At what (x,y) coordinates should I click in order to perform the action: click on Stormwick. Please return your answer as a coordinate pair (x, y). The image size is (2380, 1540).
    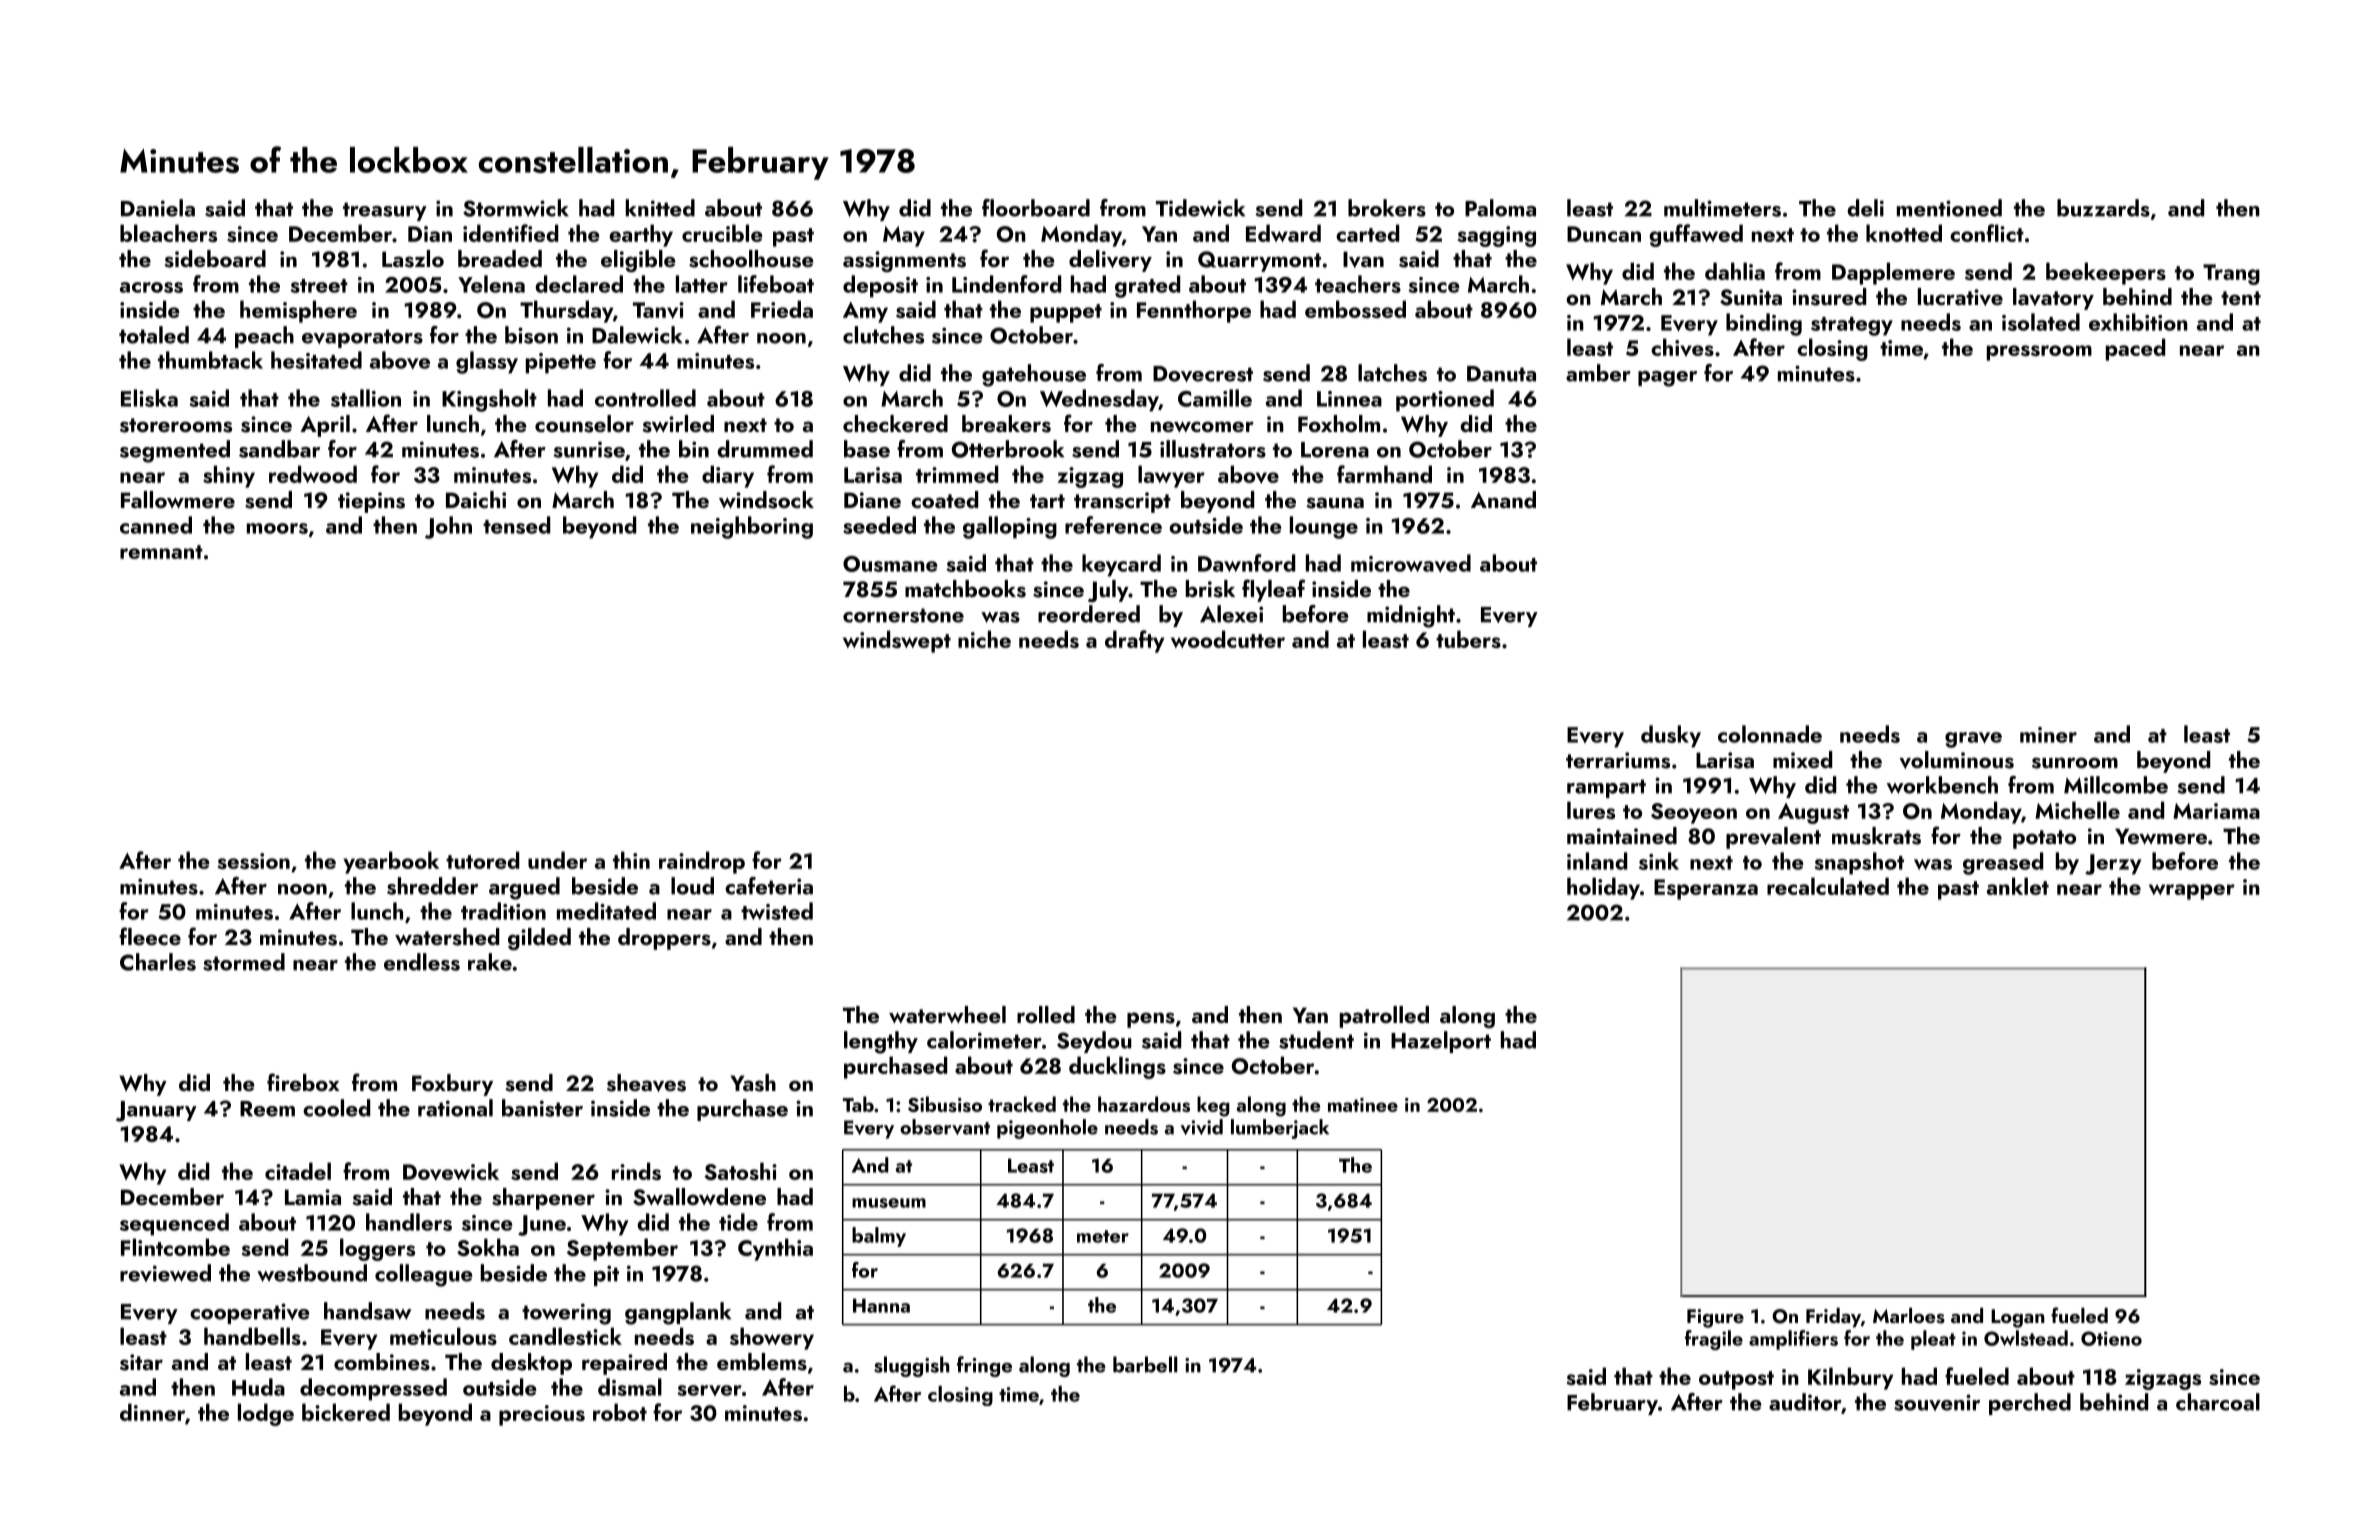
    Looking at the image, I should click on (516, 208).
